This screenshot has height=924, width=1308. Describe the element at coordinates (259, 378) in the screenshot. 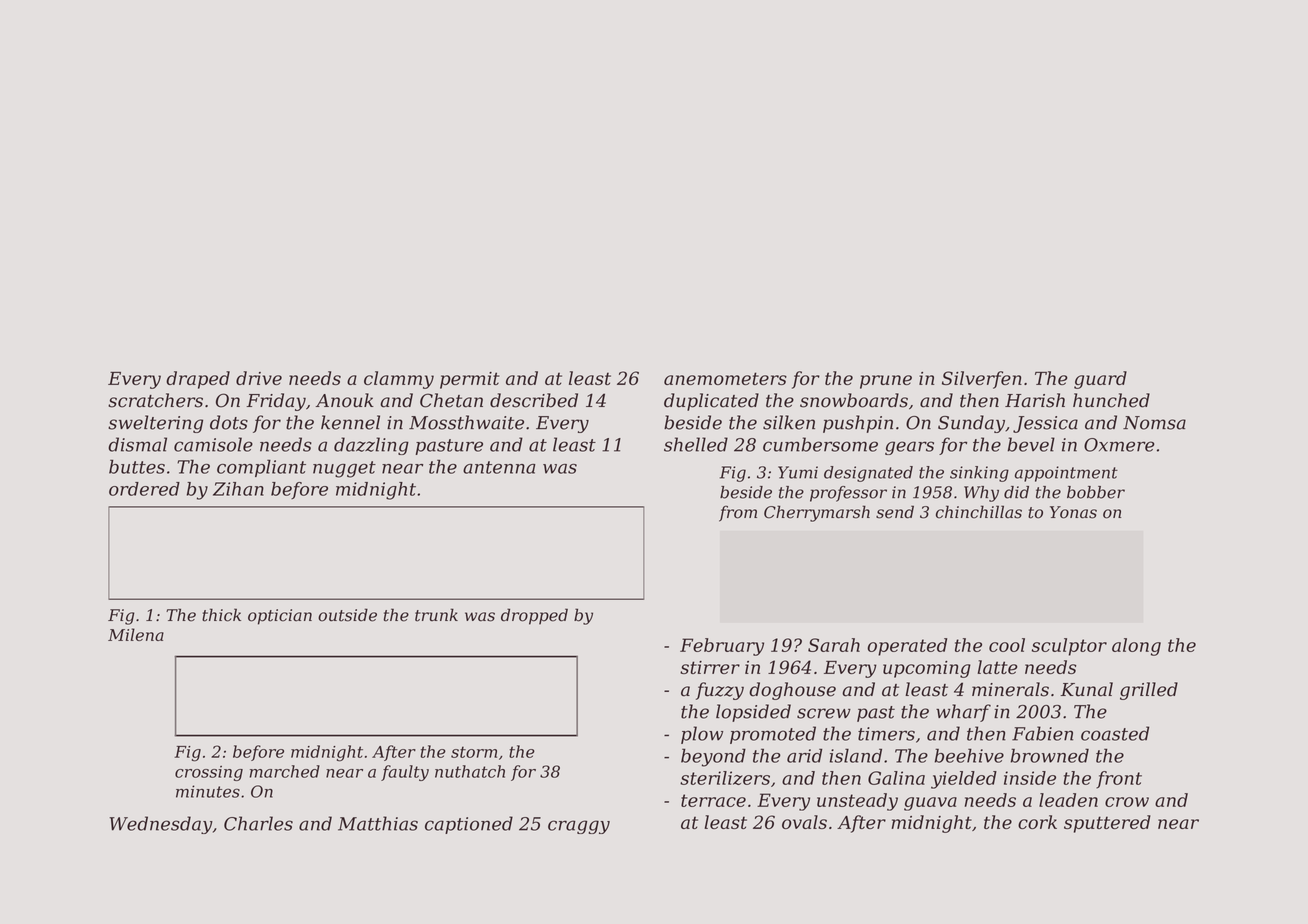

I see `drive` at that location.
